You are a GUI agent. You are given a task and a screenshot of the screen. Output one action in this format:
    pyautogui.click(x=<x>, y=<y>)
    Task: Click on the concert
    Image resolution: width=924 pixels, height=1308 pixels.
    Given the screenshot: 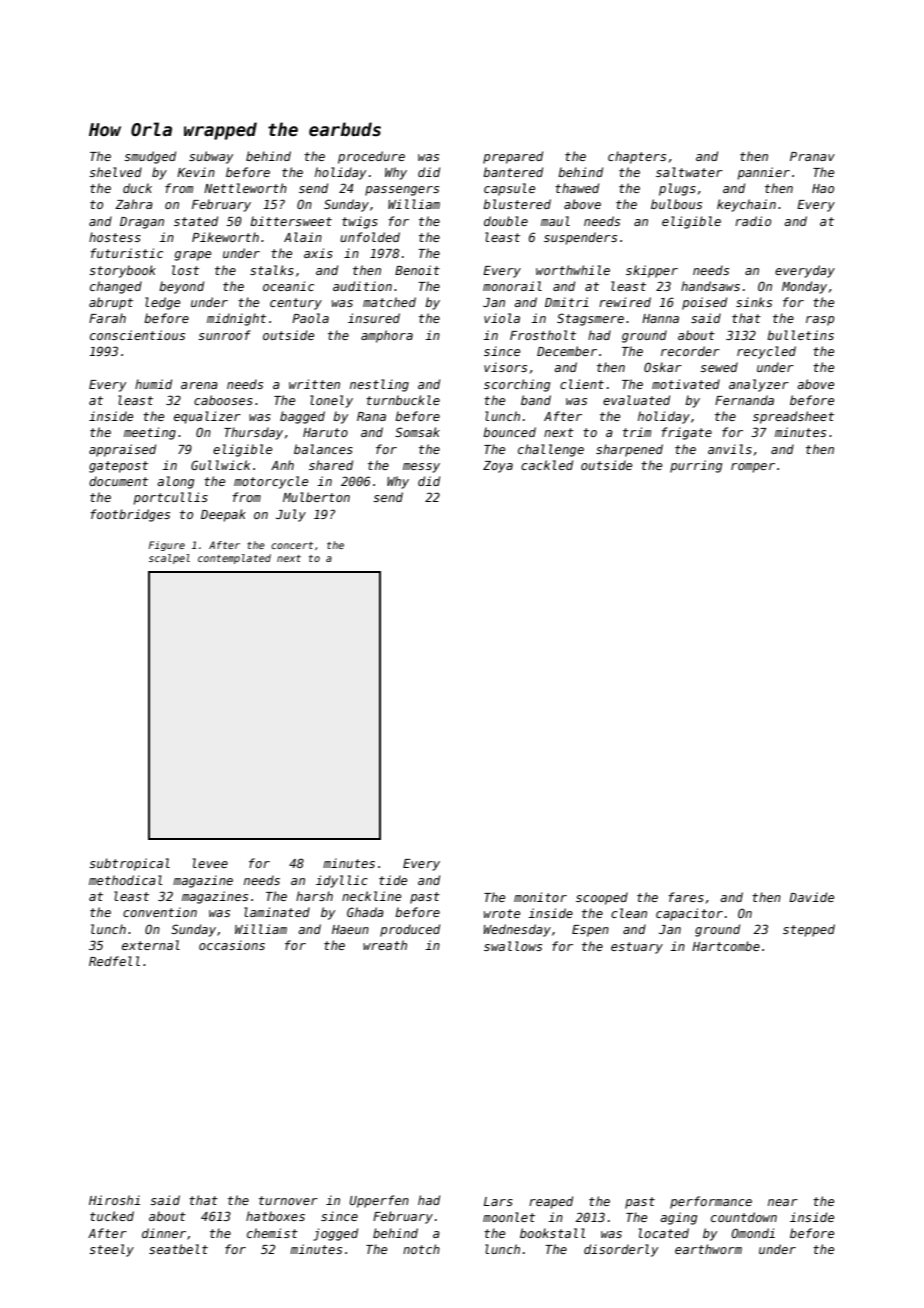 What is the action you would take?
    pyautogui.click(x=292, y=545)
